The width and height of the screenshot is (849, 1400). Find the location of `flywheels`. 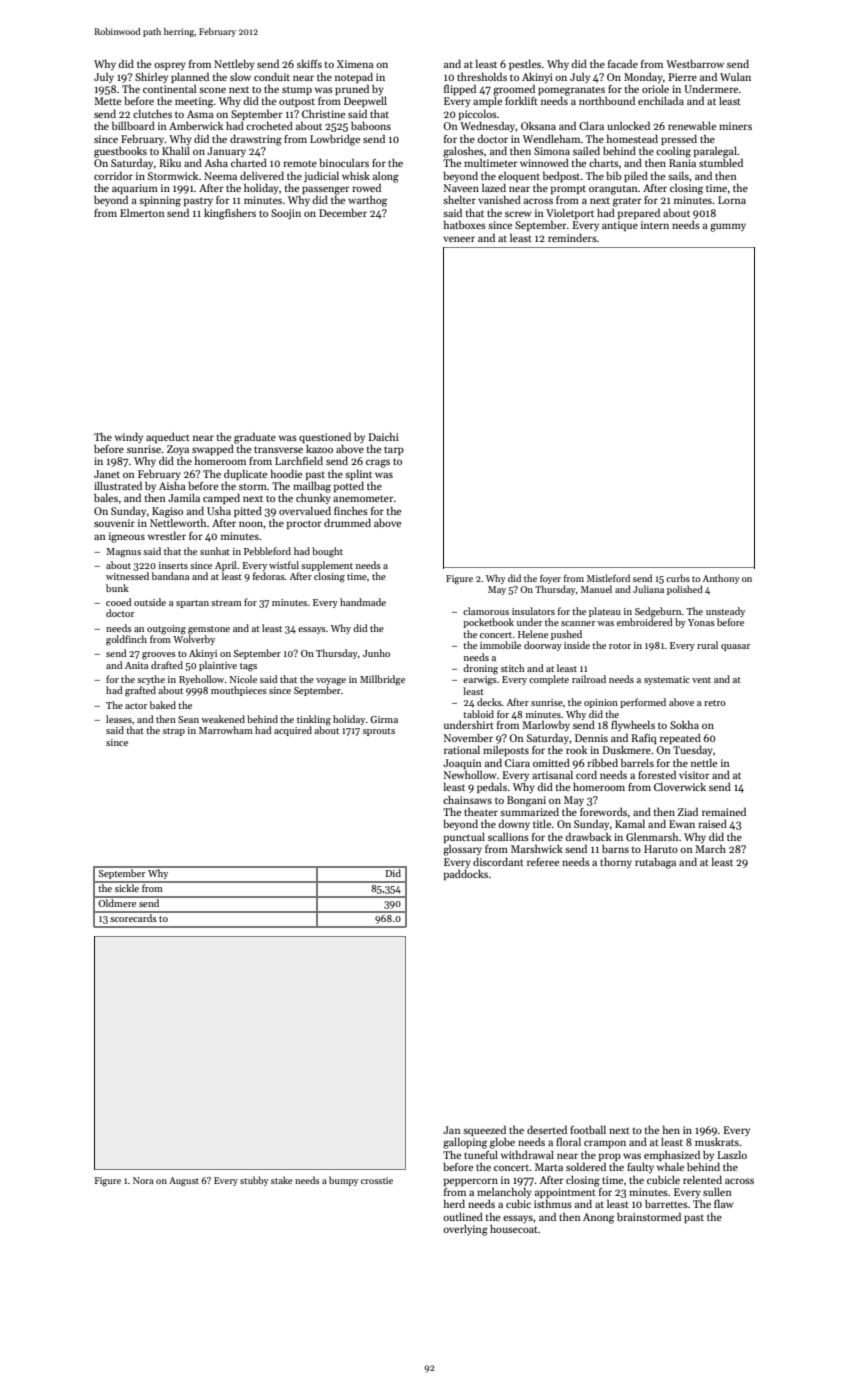

flywheels is located at coordinates (633, 725).
